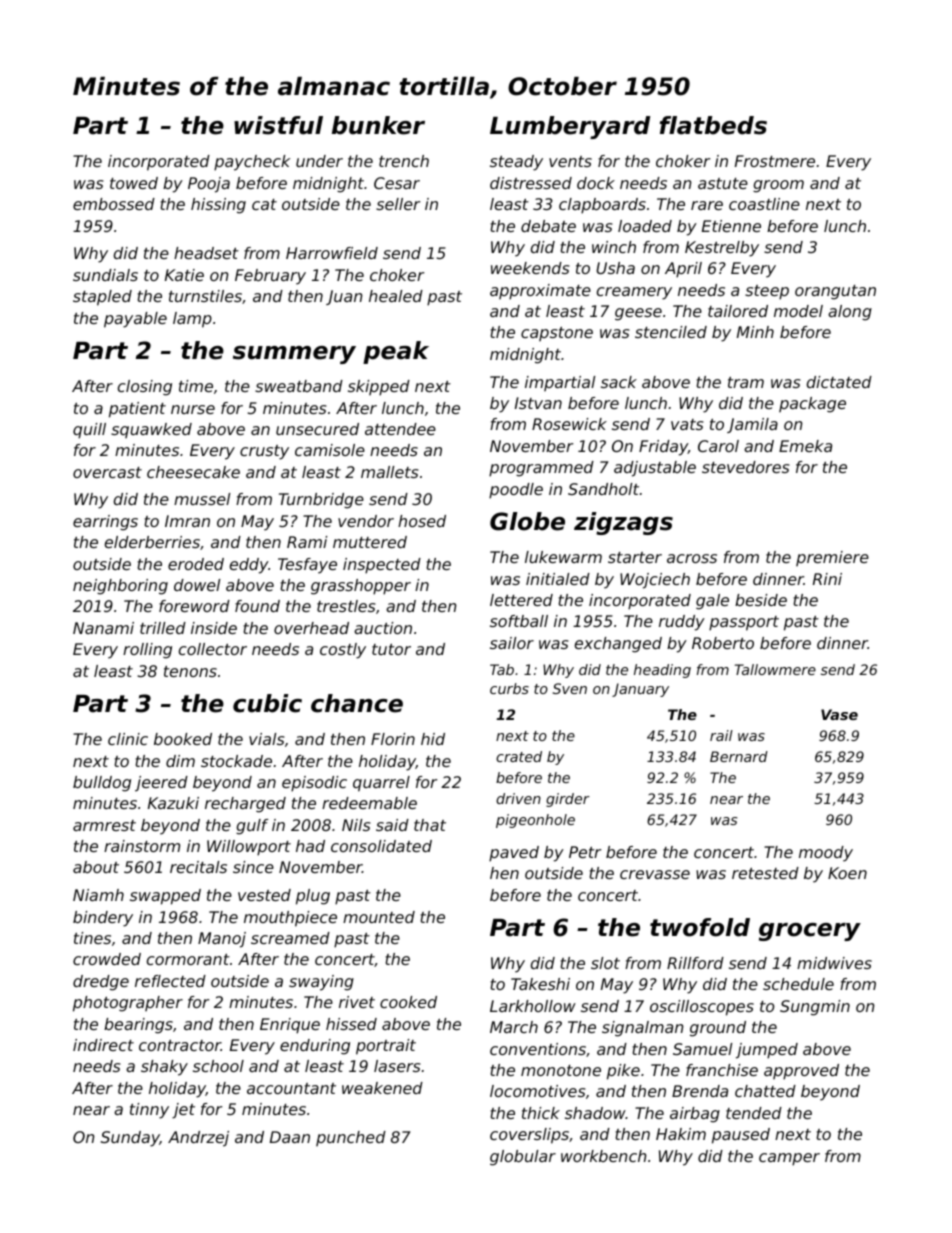  Describe the element at coordinates (396, 352) in the document. I see `peak` at that location.
